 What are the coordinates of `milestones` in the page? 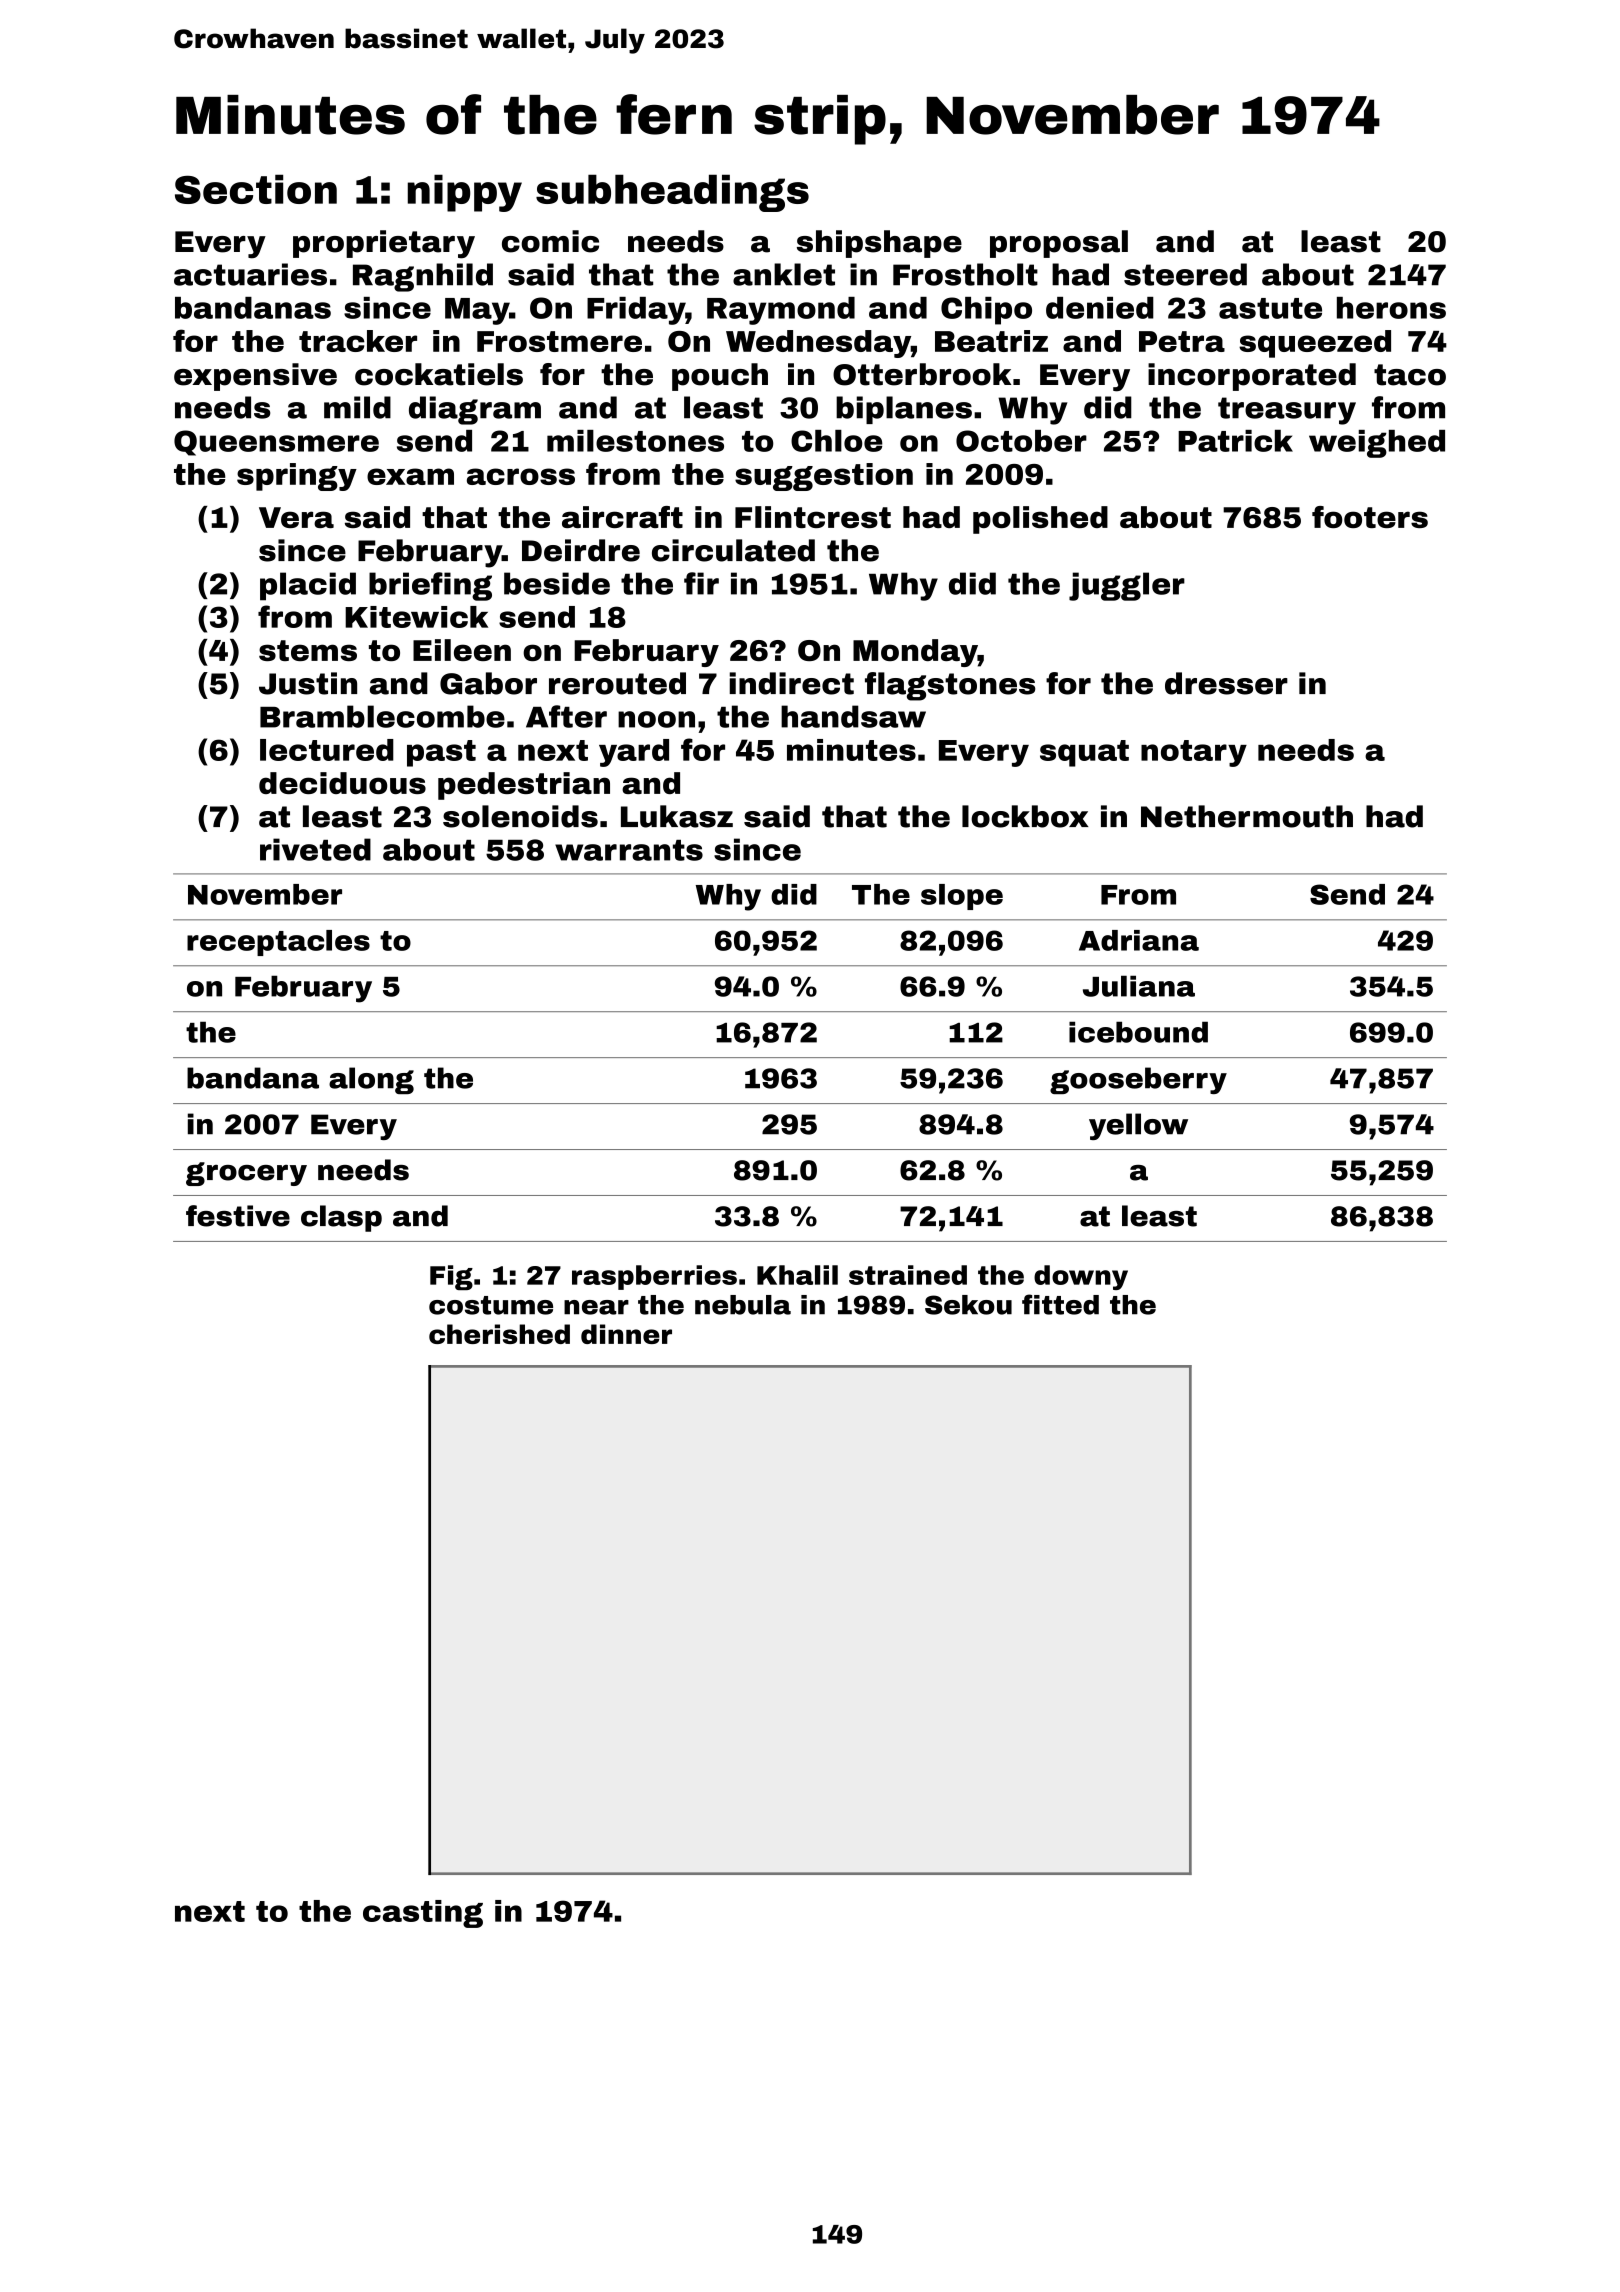 It's located at (635, 441).
